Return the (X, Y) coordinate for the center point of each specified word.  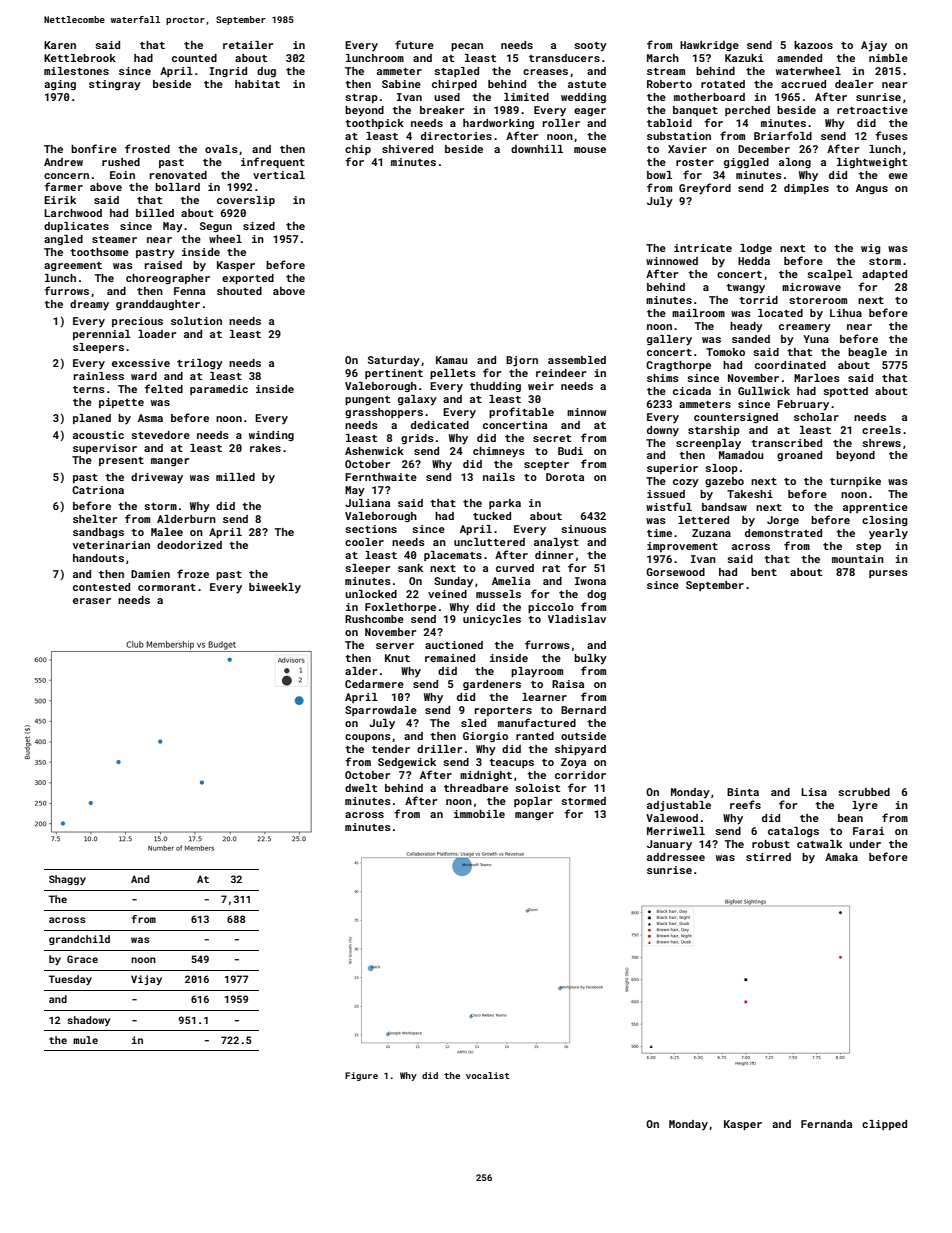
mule (85, 1040)
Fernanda (826, 1124)
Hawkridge (709, 46)
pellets (453, 374)
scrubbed (864, 792)
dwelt (361, 788)
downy (663, 431)
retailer (248, 45)
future (414, 44)
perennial (102, 335)
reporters (503, 711)
